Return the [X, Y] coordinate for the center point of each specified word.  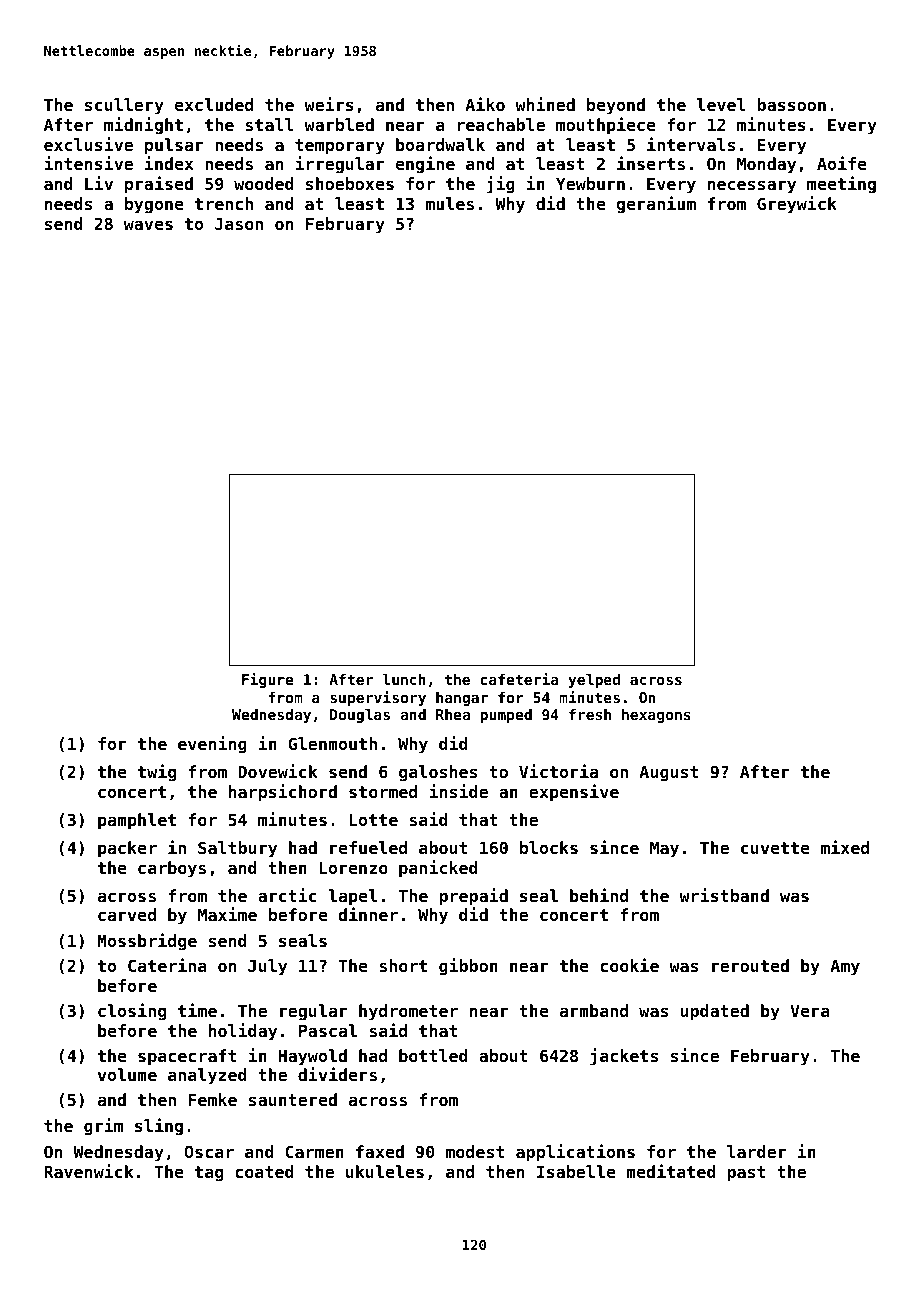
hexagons [656, 716]
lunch [404, 679]
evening [212, 745]
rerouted [750, 965]
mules [450, 203]
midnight [143, 126]
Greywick [797, 205]
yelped [594, 681]
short [403, 965]
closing [132, 1012]
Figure [267, 680]
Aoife [842, 163]
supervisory [378, 698]
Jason [239, 224]
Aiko [485, 104]
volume [127, 1074]
